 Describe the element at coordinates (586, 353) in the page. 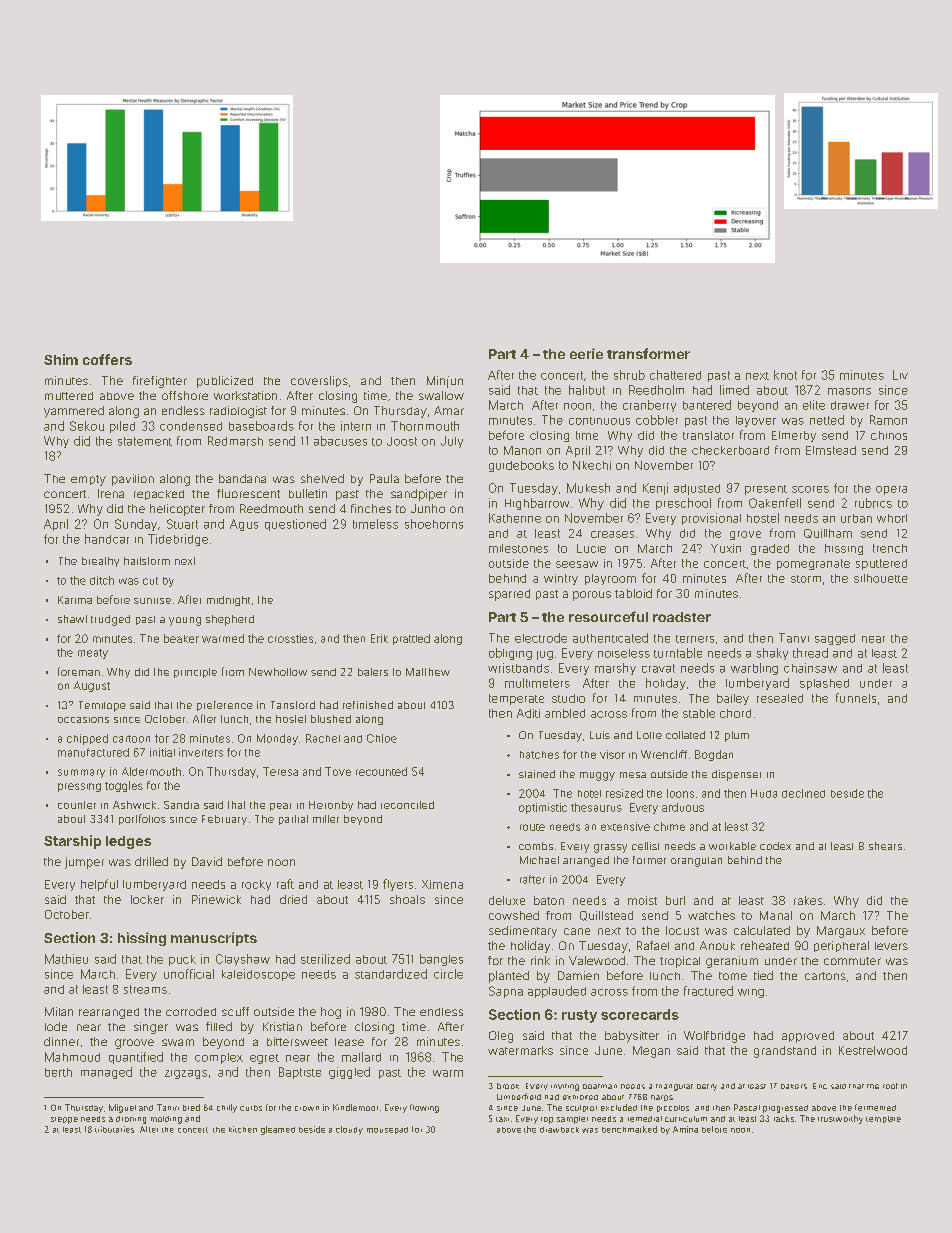

I see `eerie` at that location.
